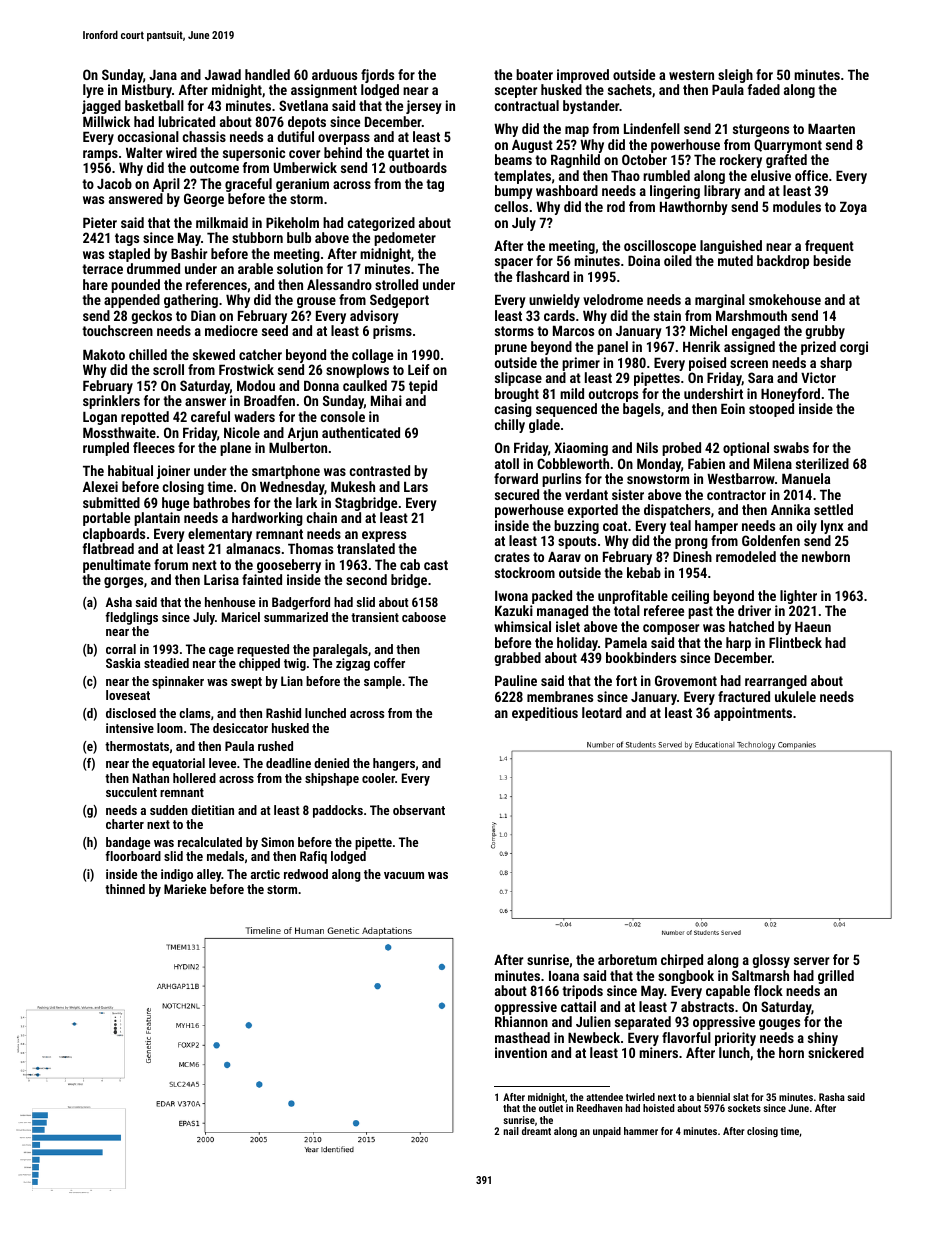 The width and height of the image is (952, 1233). I want to click on slipcase, so click(518, 379).
